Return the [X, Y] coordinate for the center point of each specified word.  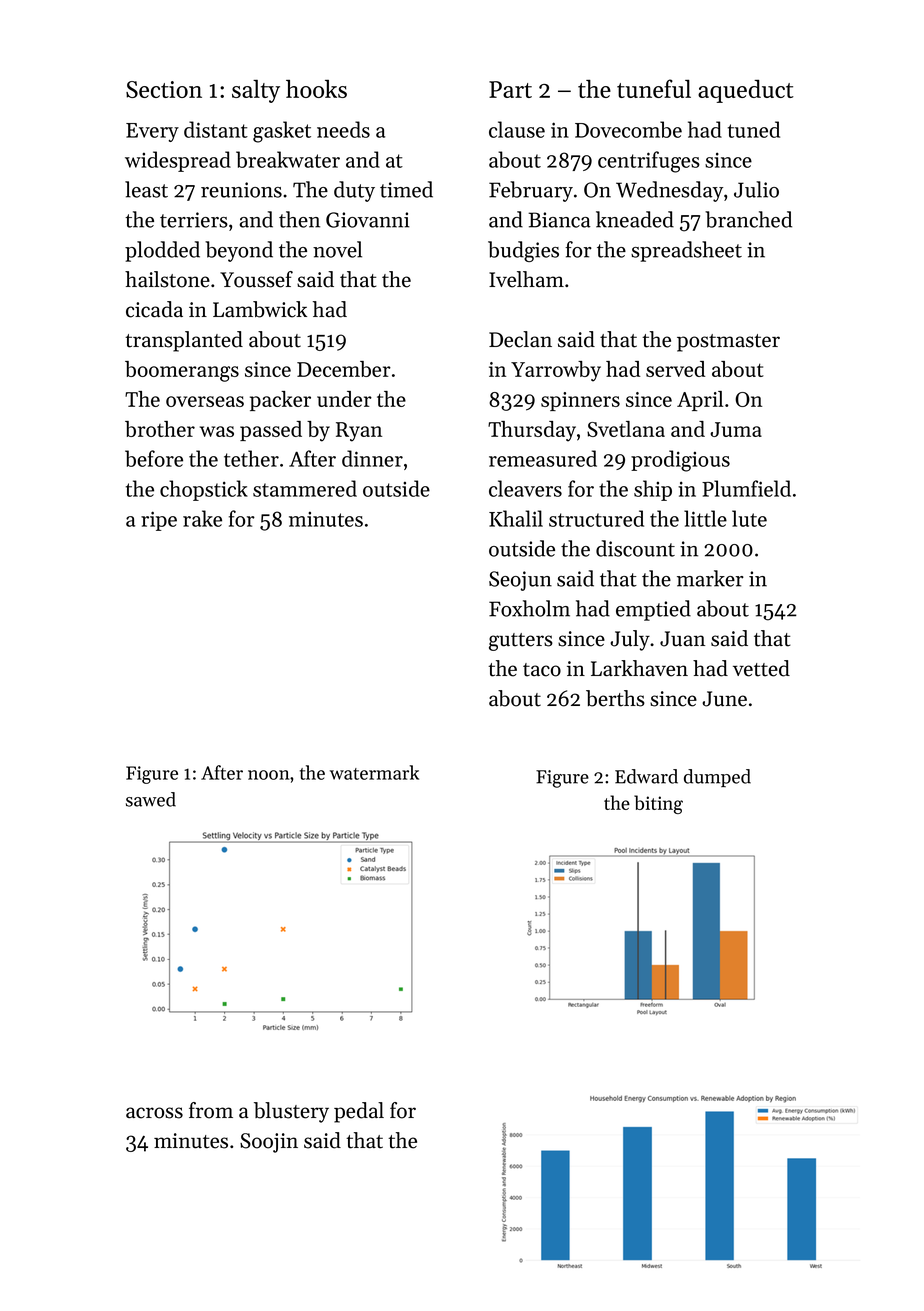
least [146, 189]
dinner [372, 458]
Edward [646, 776]
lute [749, 518]
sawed [151, 799]
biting [658, 804]
